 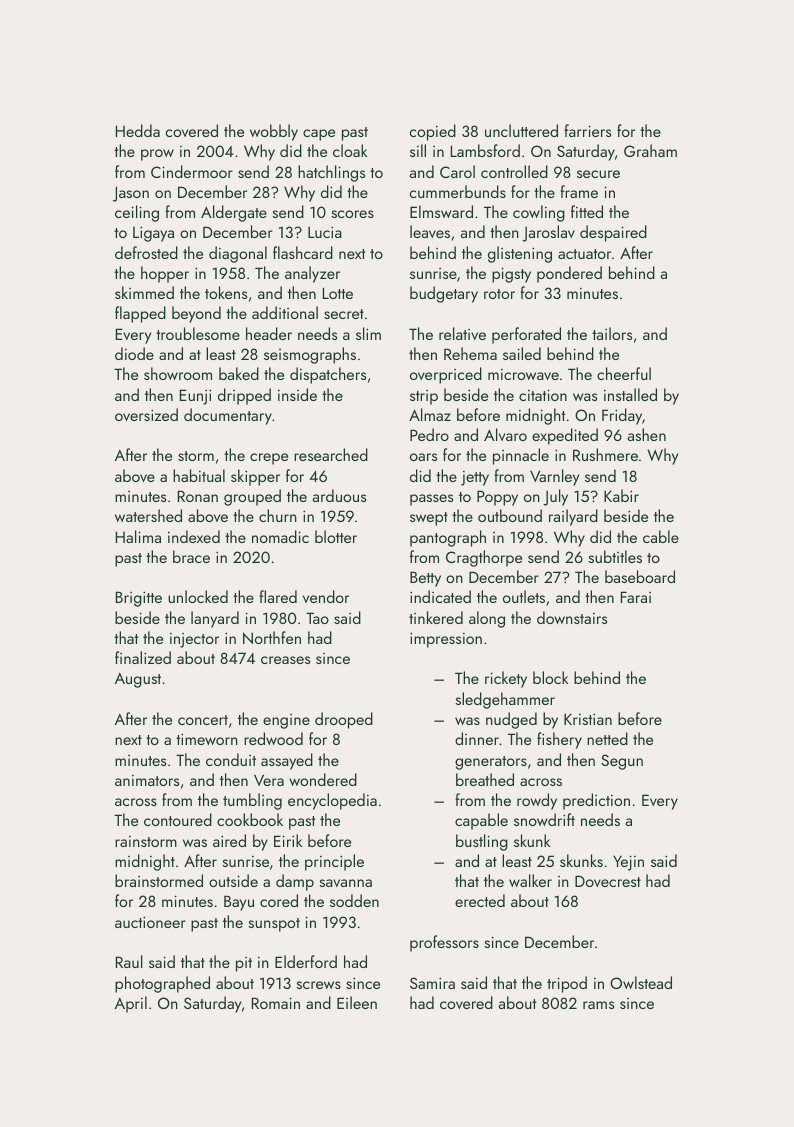 What do you see at coordinates (276, 1003) in the screenshot?
I see `Romain` at bounding box center [276, 1003].
